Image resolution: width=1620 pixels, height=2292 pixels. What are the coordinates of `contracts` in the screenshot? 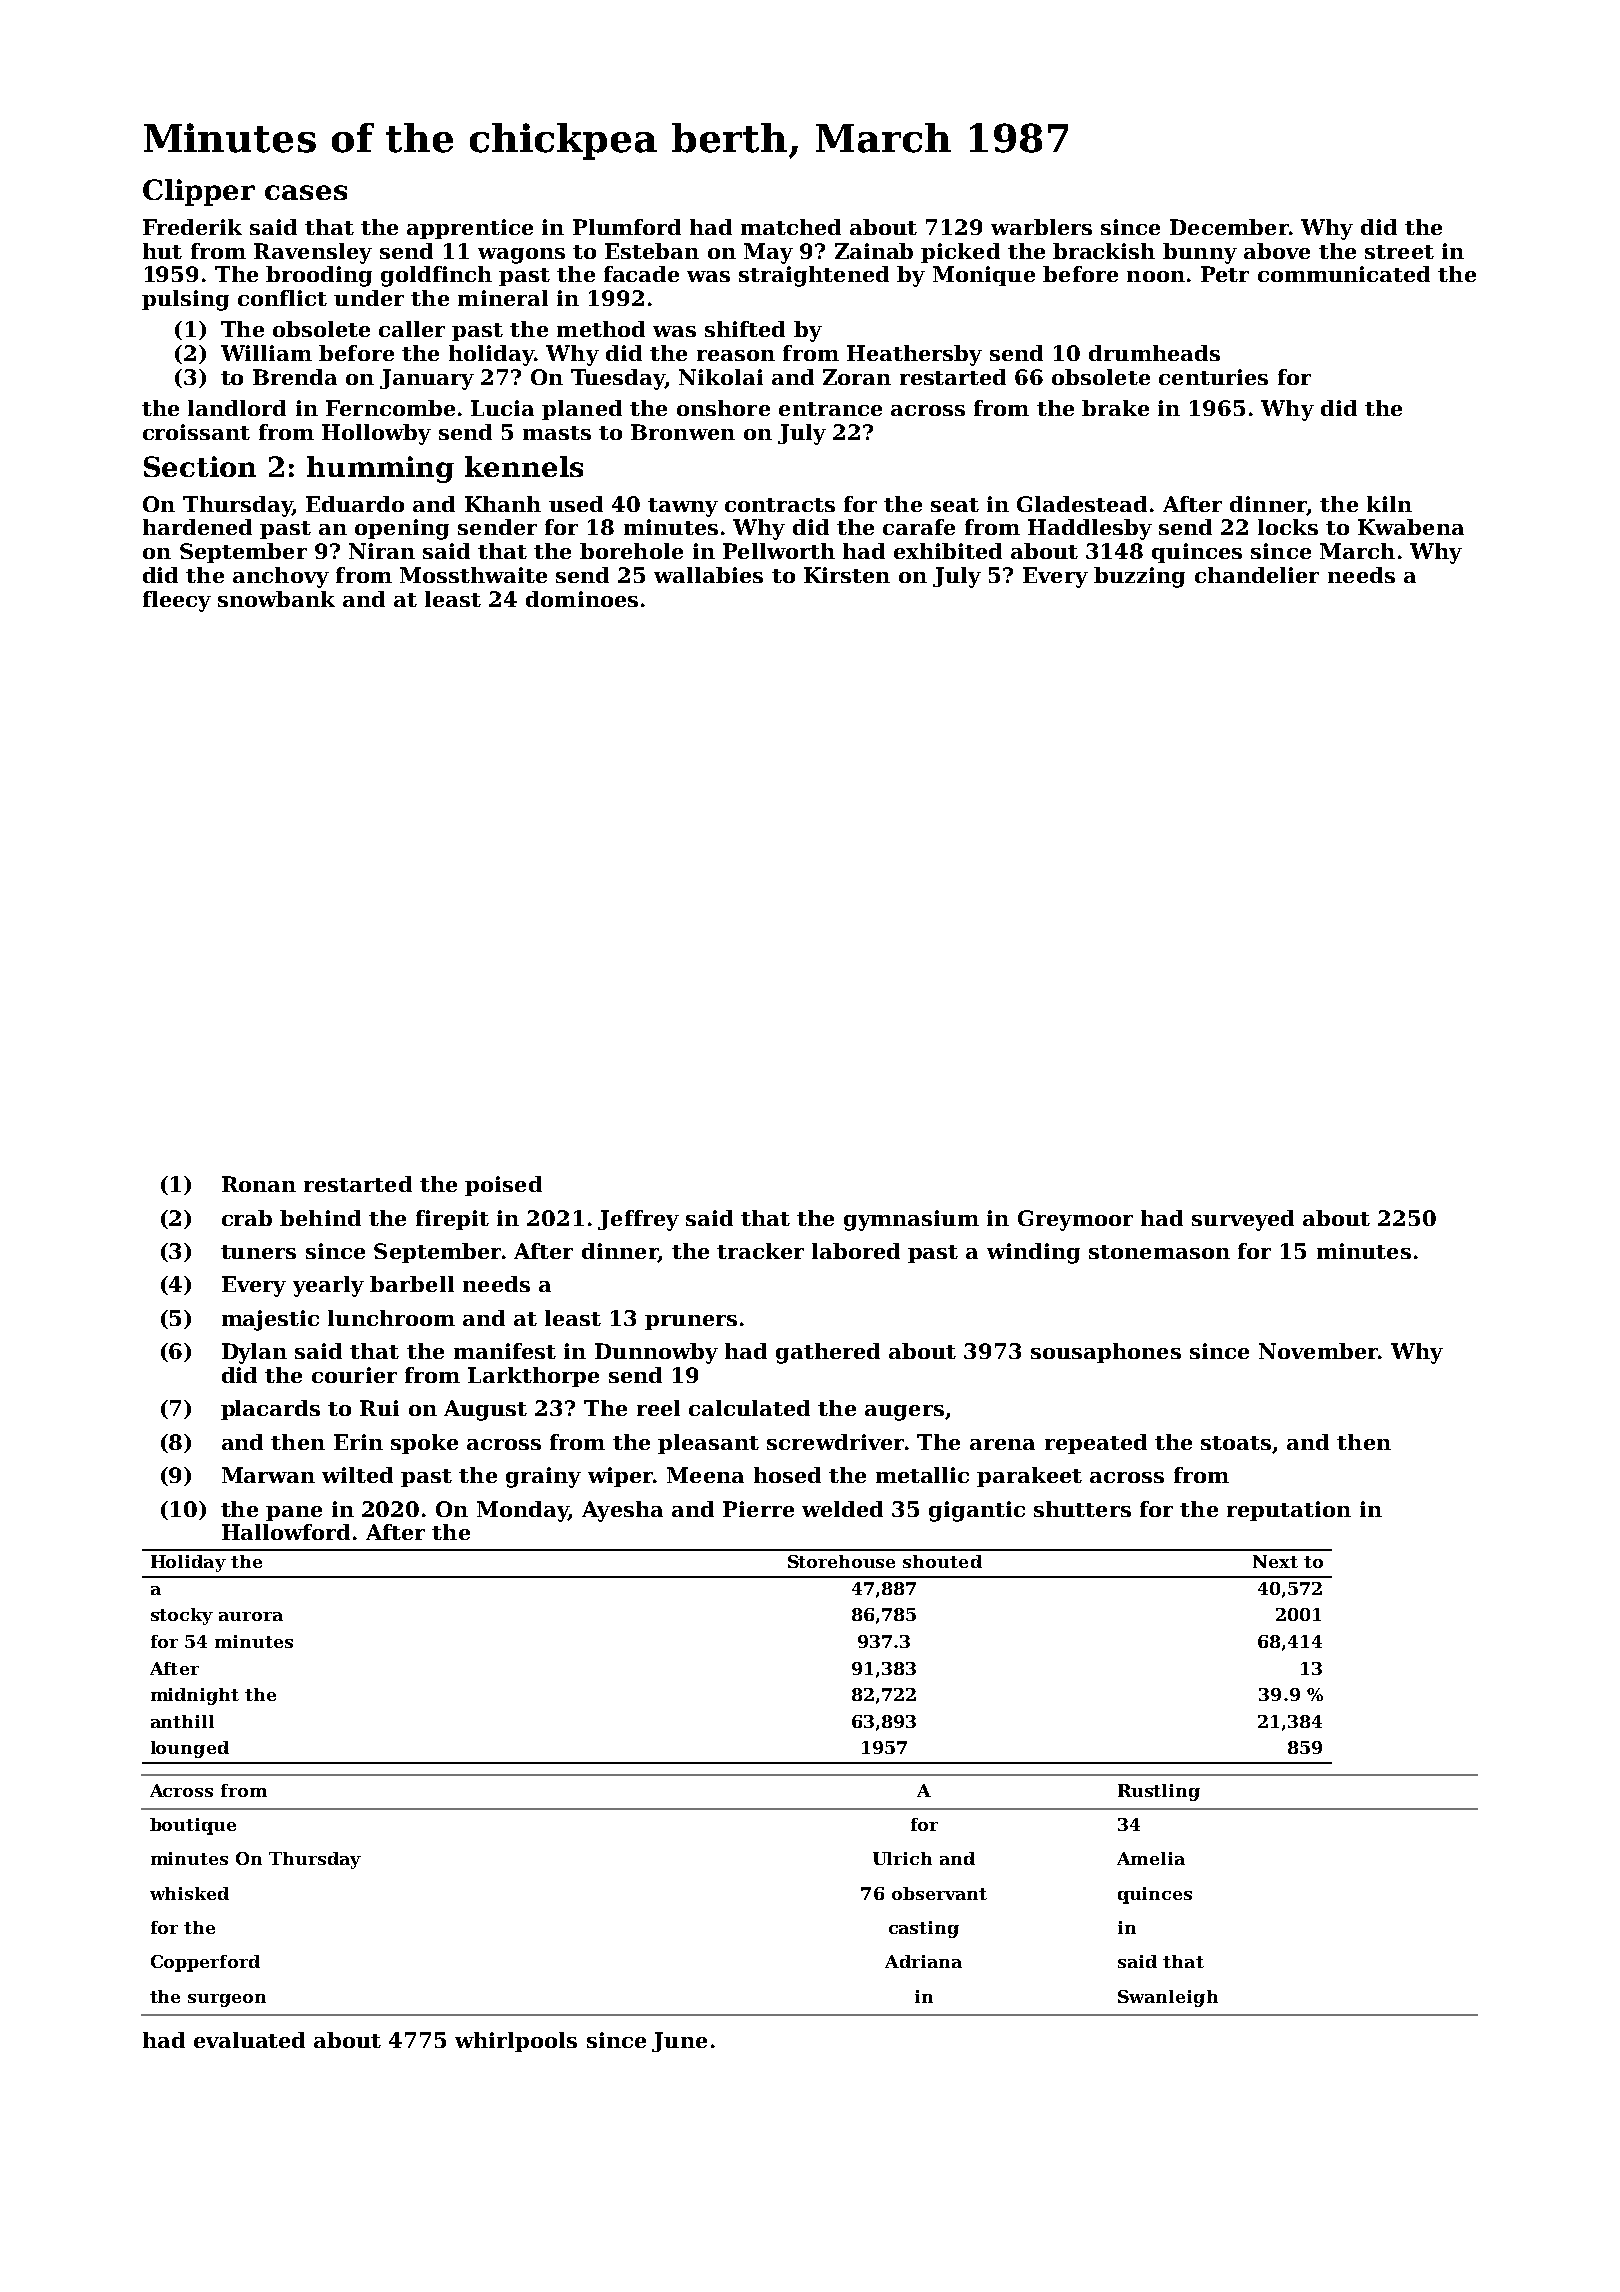 It's located at (780, 505).
